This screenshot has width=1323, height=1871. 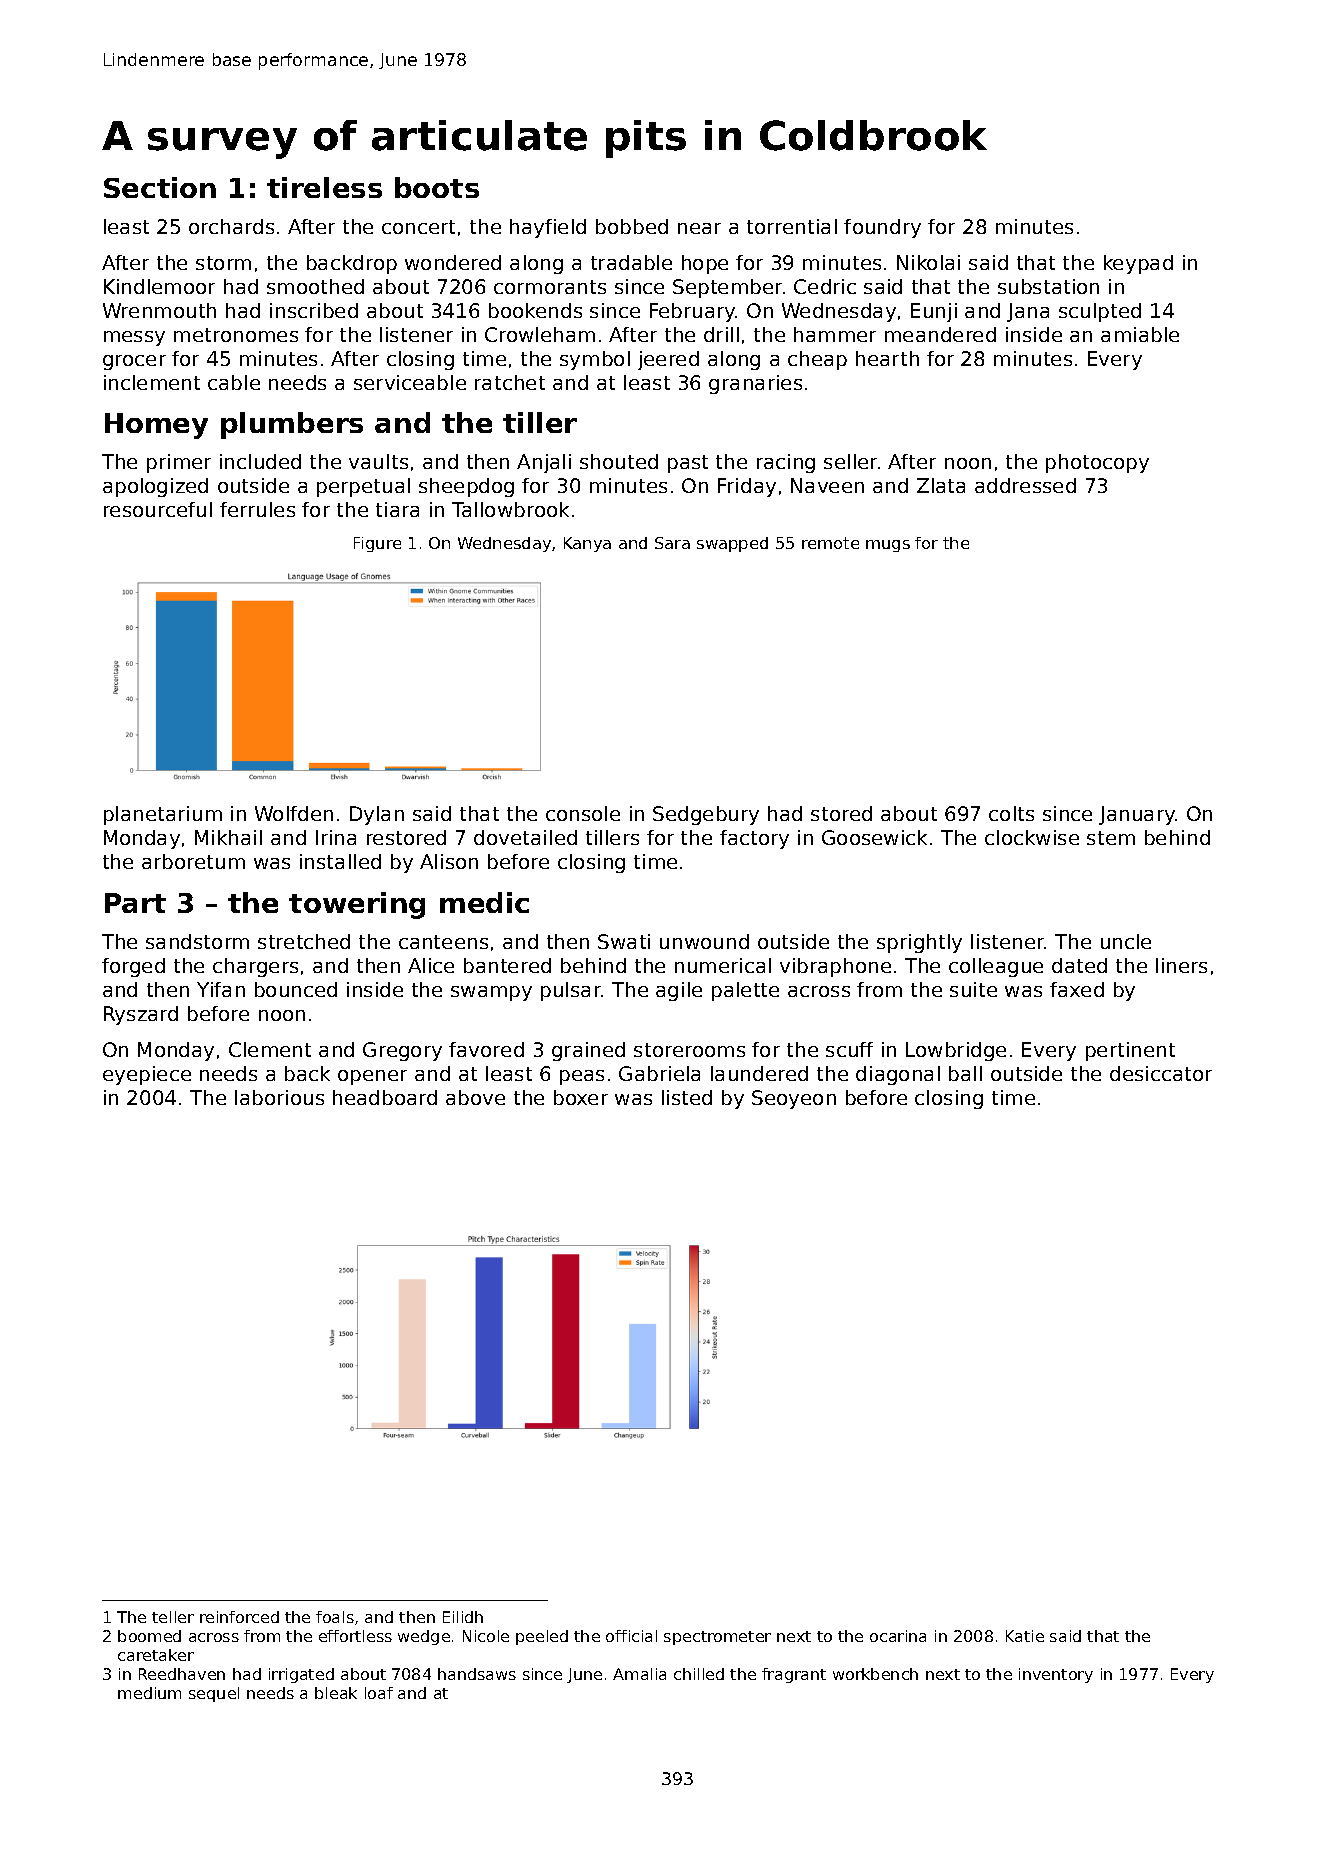 What do you see at coordinates (1025, 1636) in the screenshot?
I see `Katie` at bounding box center [1025, 1636].
